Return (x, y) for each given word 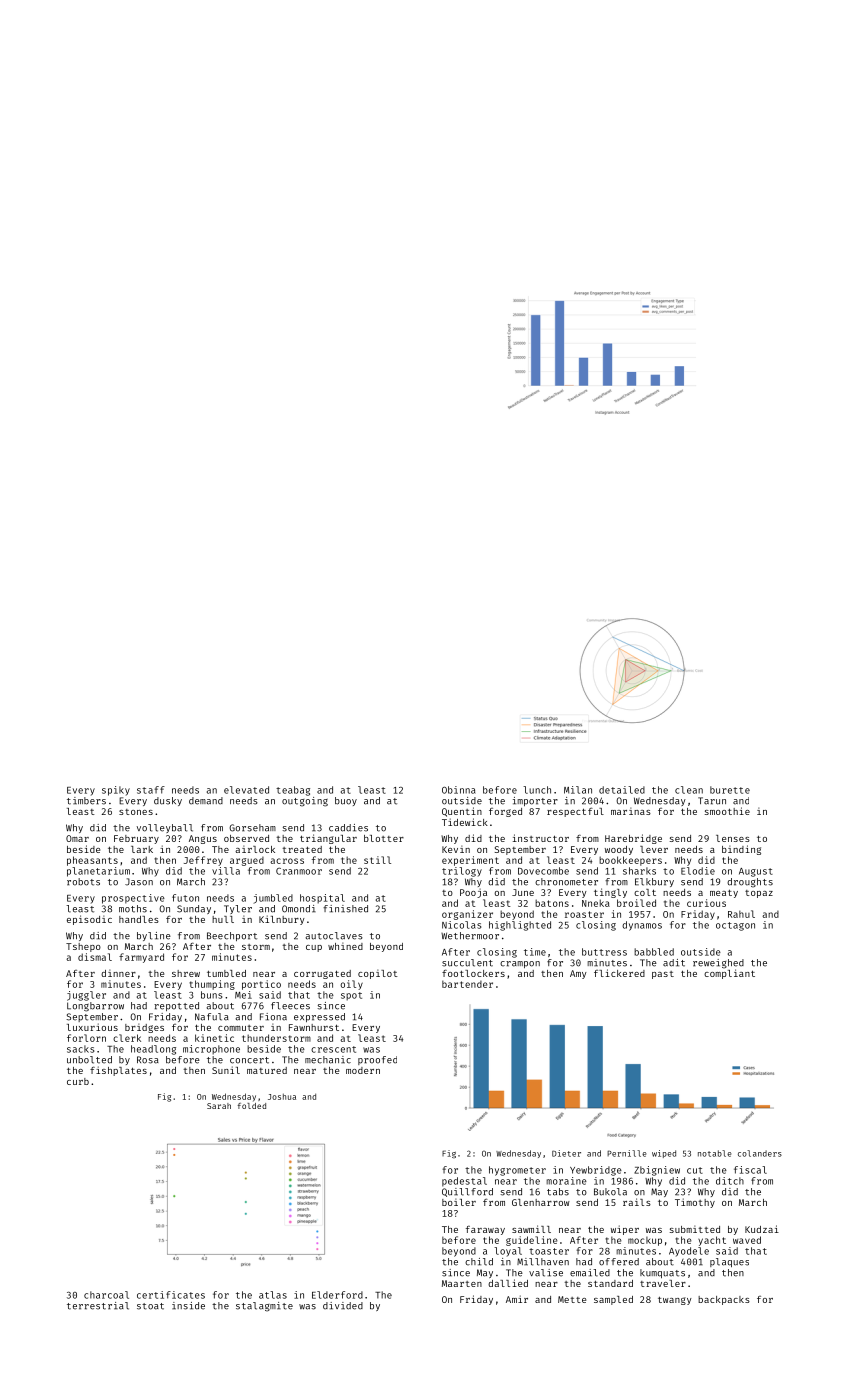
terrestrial (98, 1306)
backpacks (724, 1300)
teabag (293, 791)
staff (151, 790)
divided (343, 1306)
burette (730, 790)
